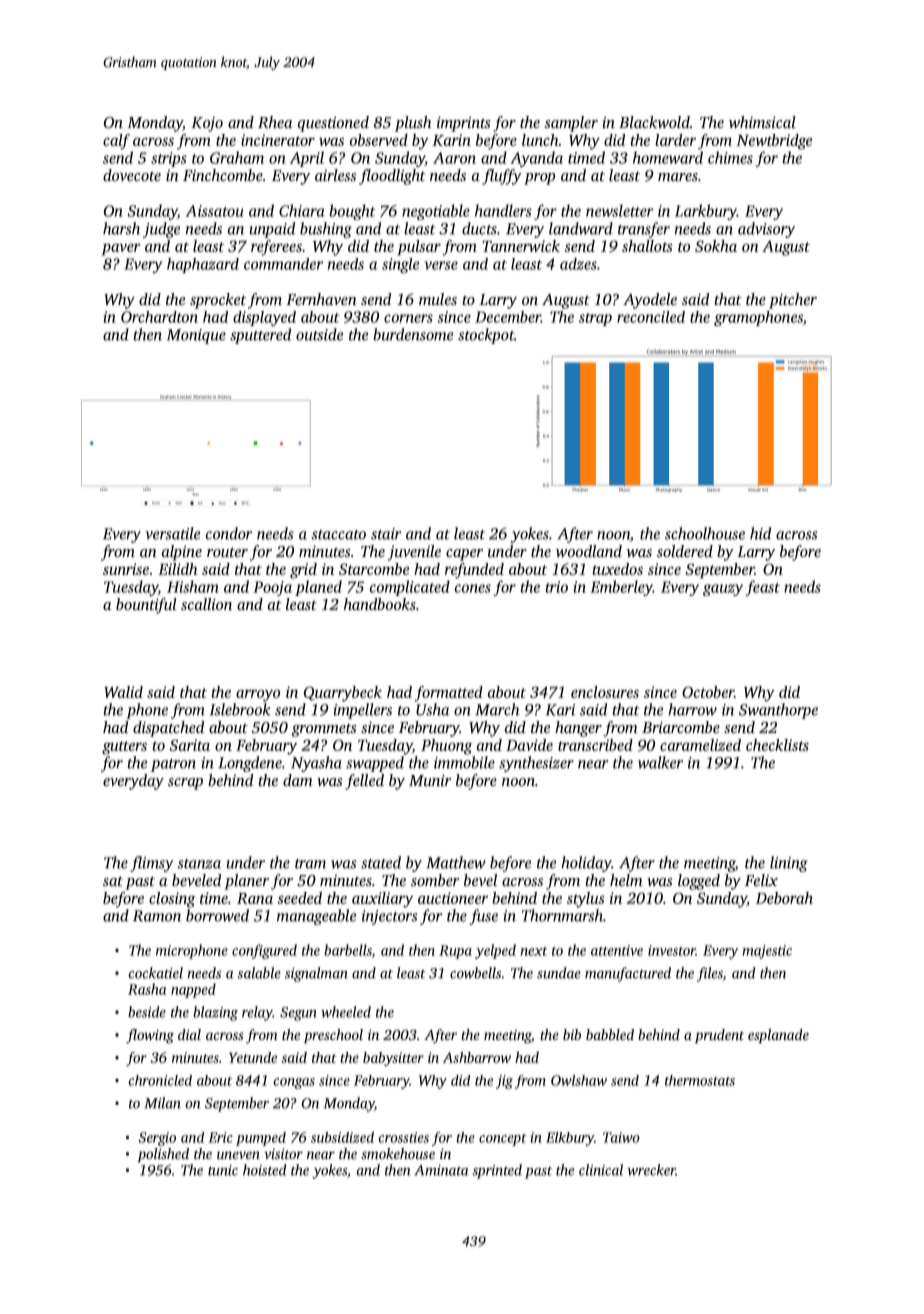  What do you see at coordinates (159, 317) in the screenshot?
I see `Orchardton` at bounding box center [159, 317].
